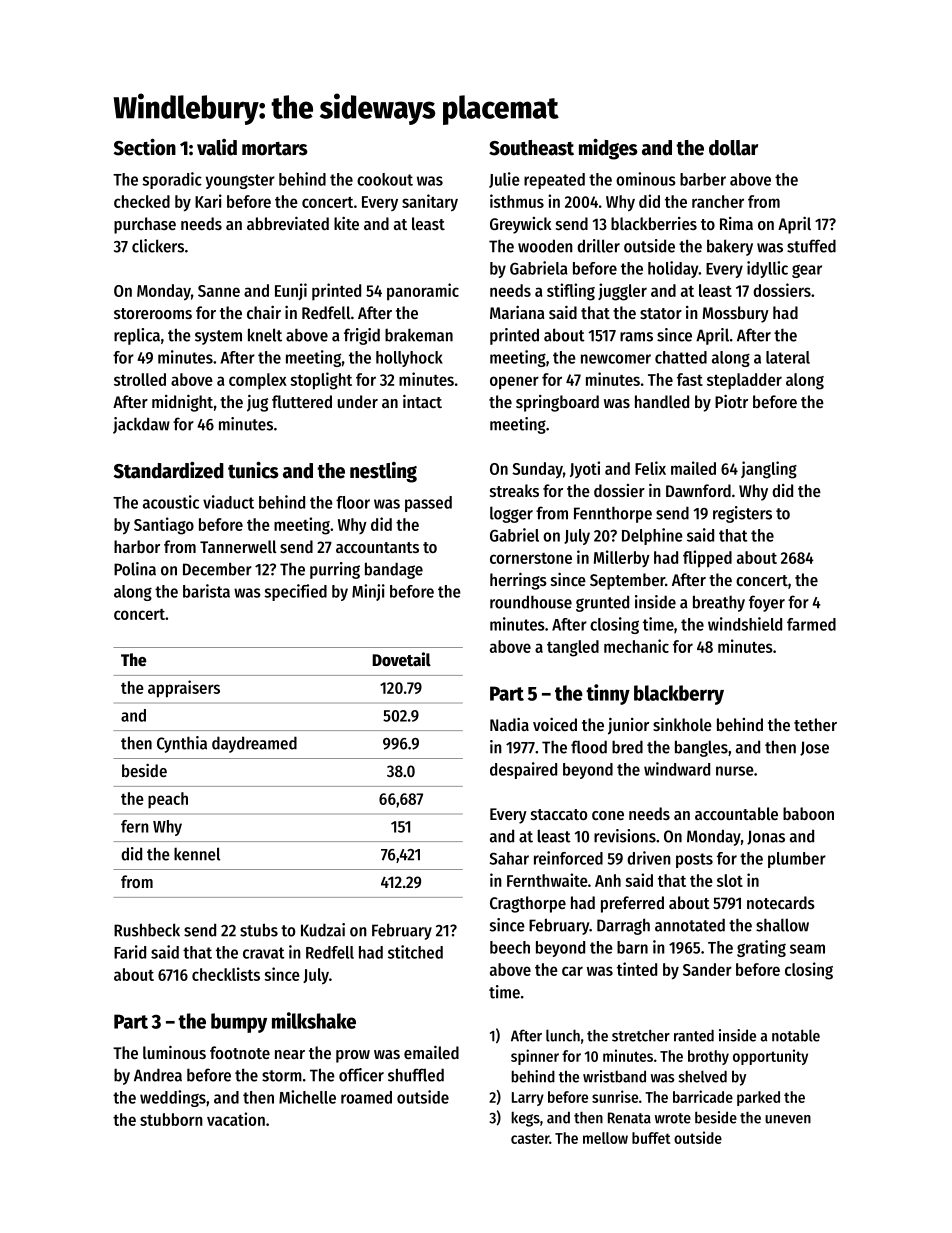  Describe the element at coordinates (130, 952) in the image. I see `Farid` at that location.
